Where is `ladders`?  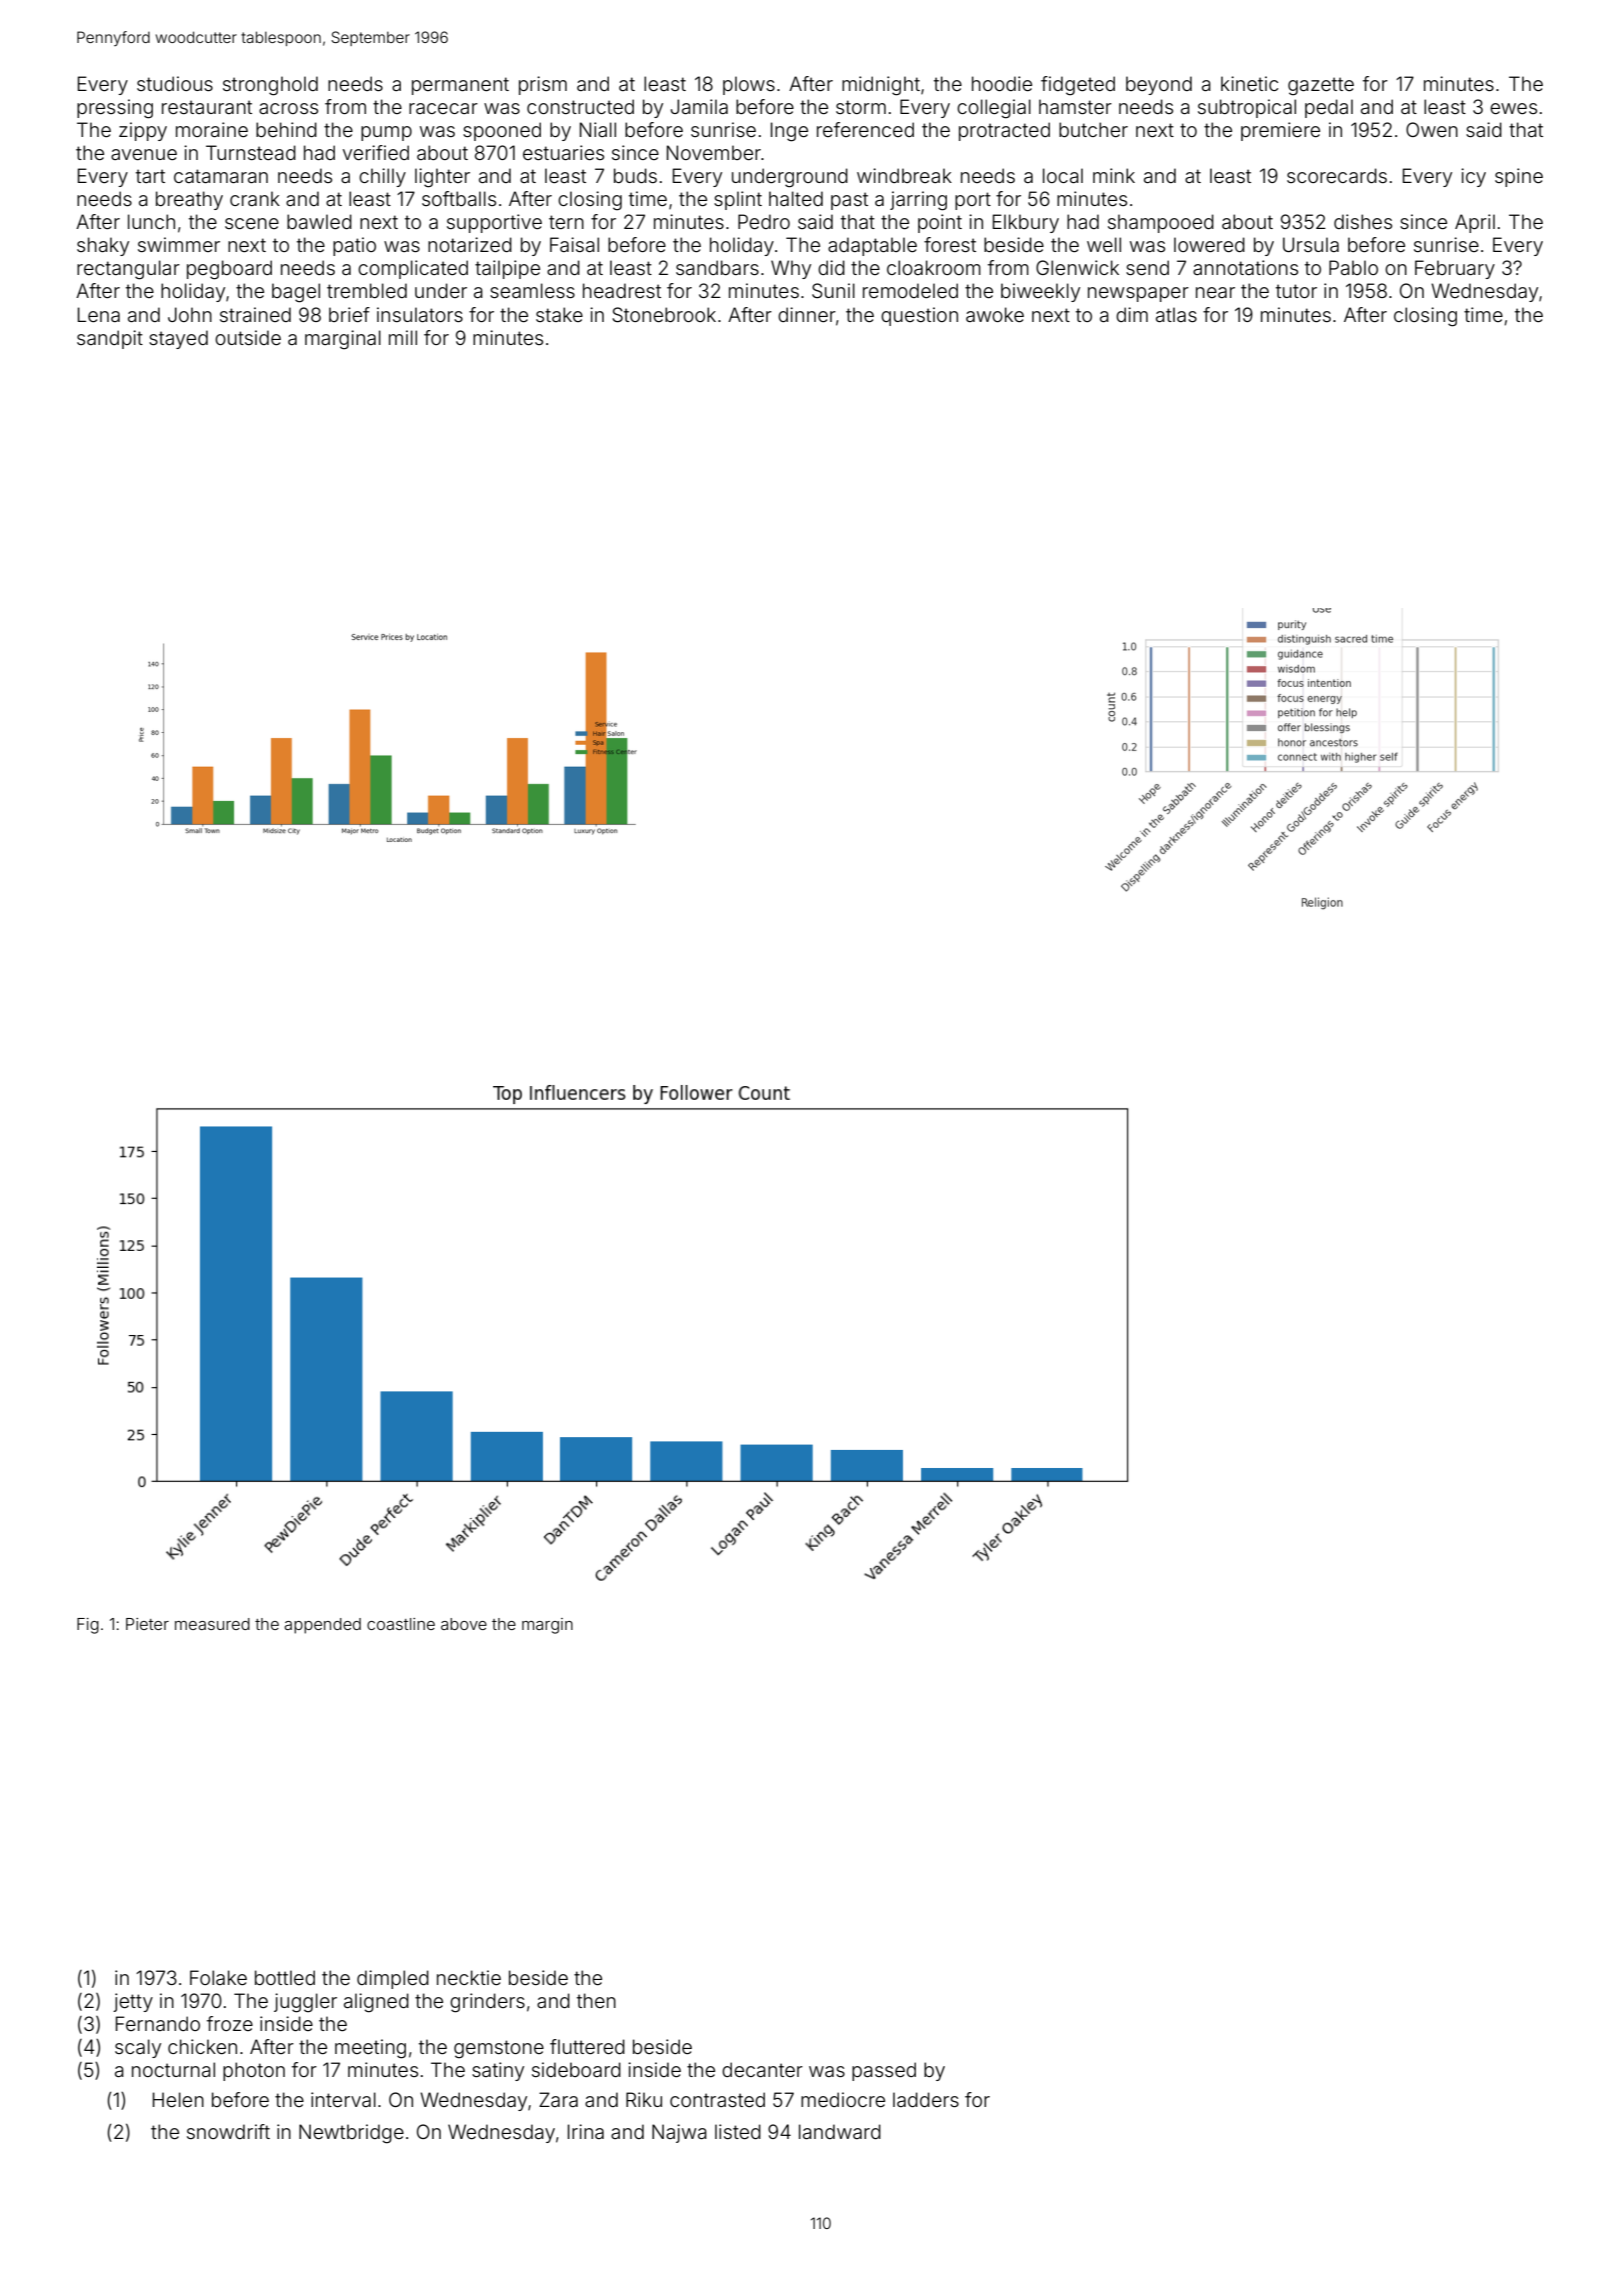
ladders is located at coordinates (926, 2099).
